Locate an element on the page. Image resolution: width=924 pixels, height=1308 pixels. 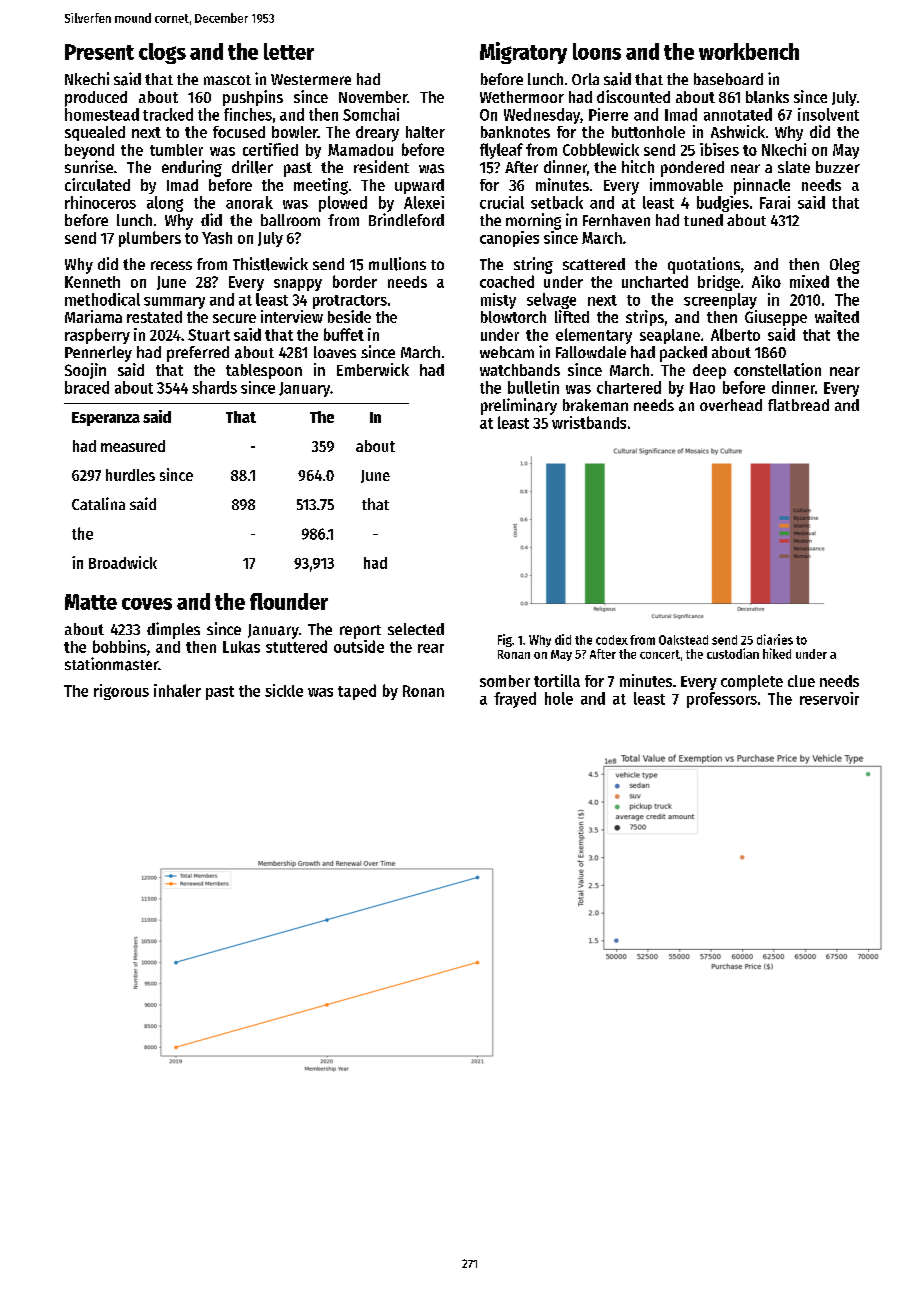
hurdles is located at coordinates (130, 475).
